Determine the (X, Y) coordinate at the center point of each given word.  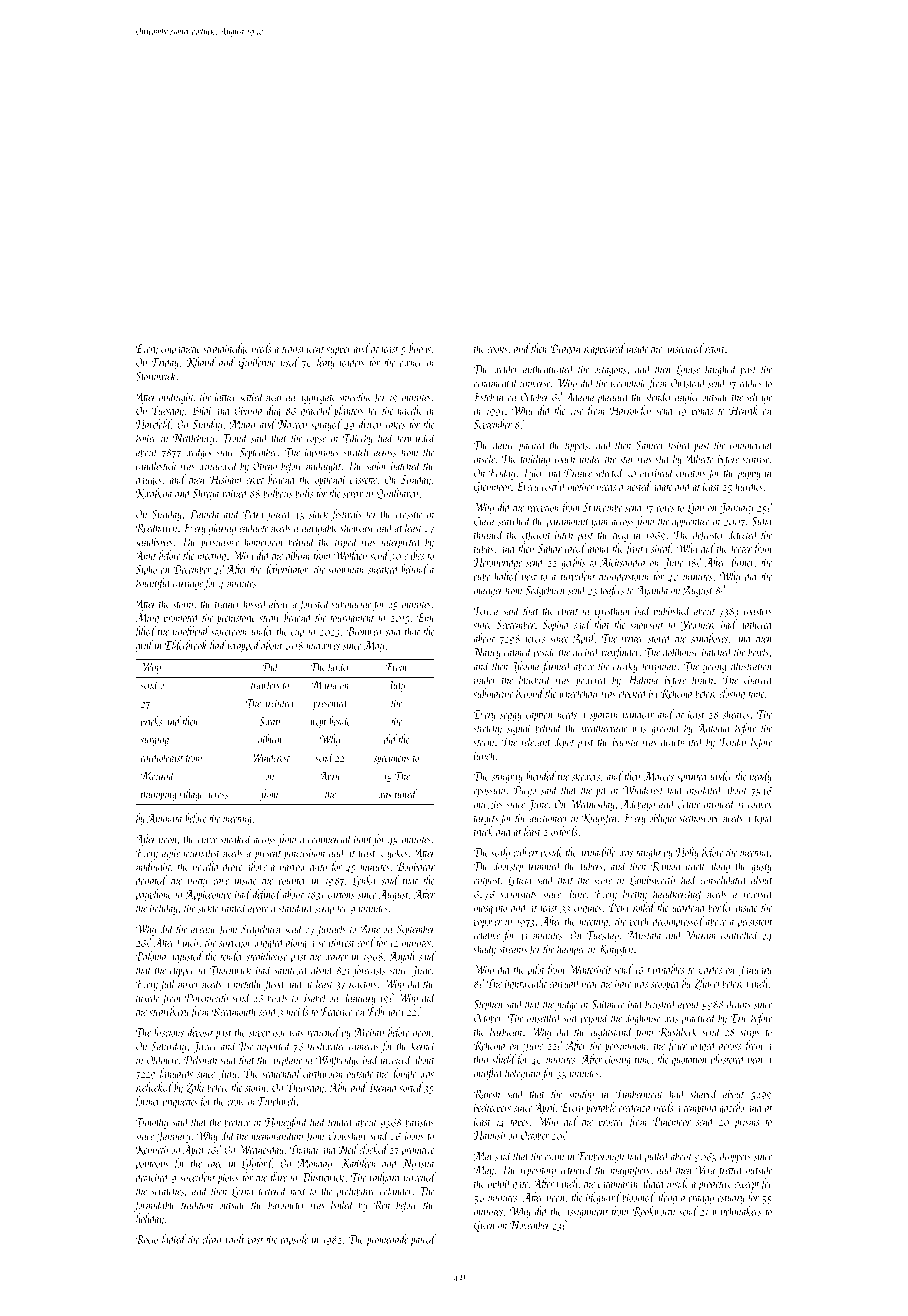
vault (235, 1239)
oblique (663, 818)
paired (423, 1240)
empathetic (181, 349)
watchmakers (737, 1211)
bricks (151, 721)
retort (715, 350)
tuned (406, 794)
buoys (420, 349)
